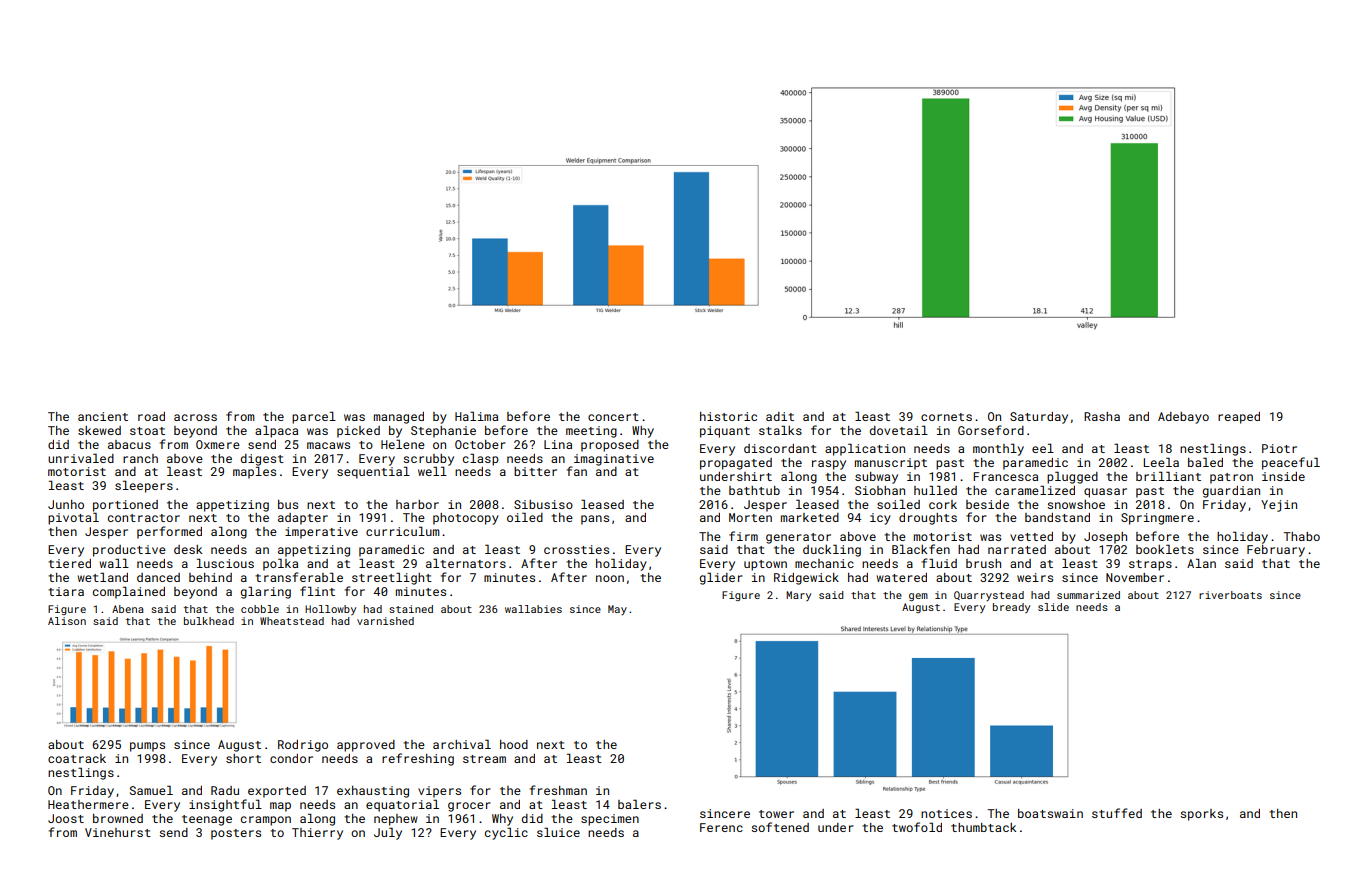 This page has height=887, width=1372. Describe the element at coordinates (946, 417) in the page. I see `cornets` at that location.
